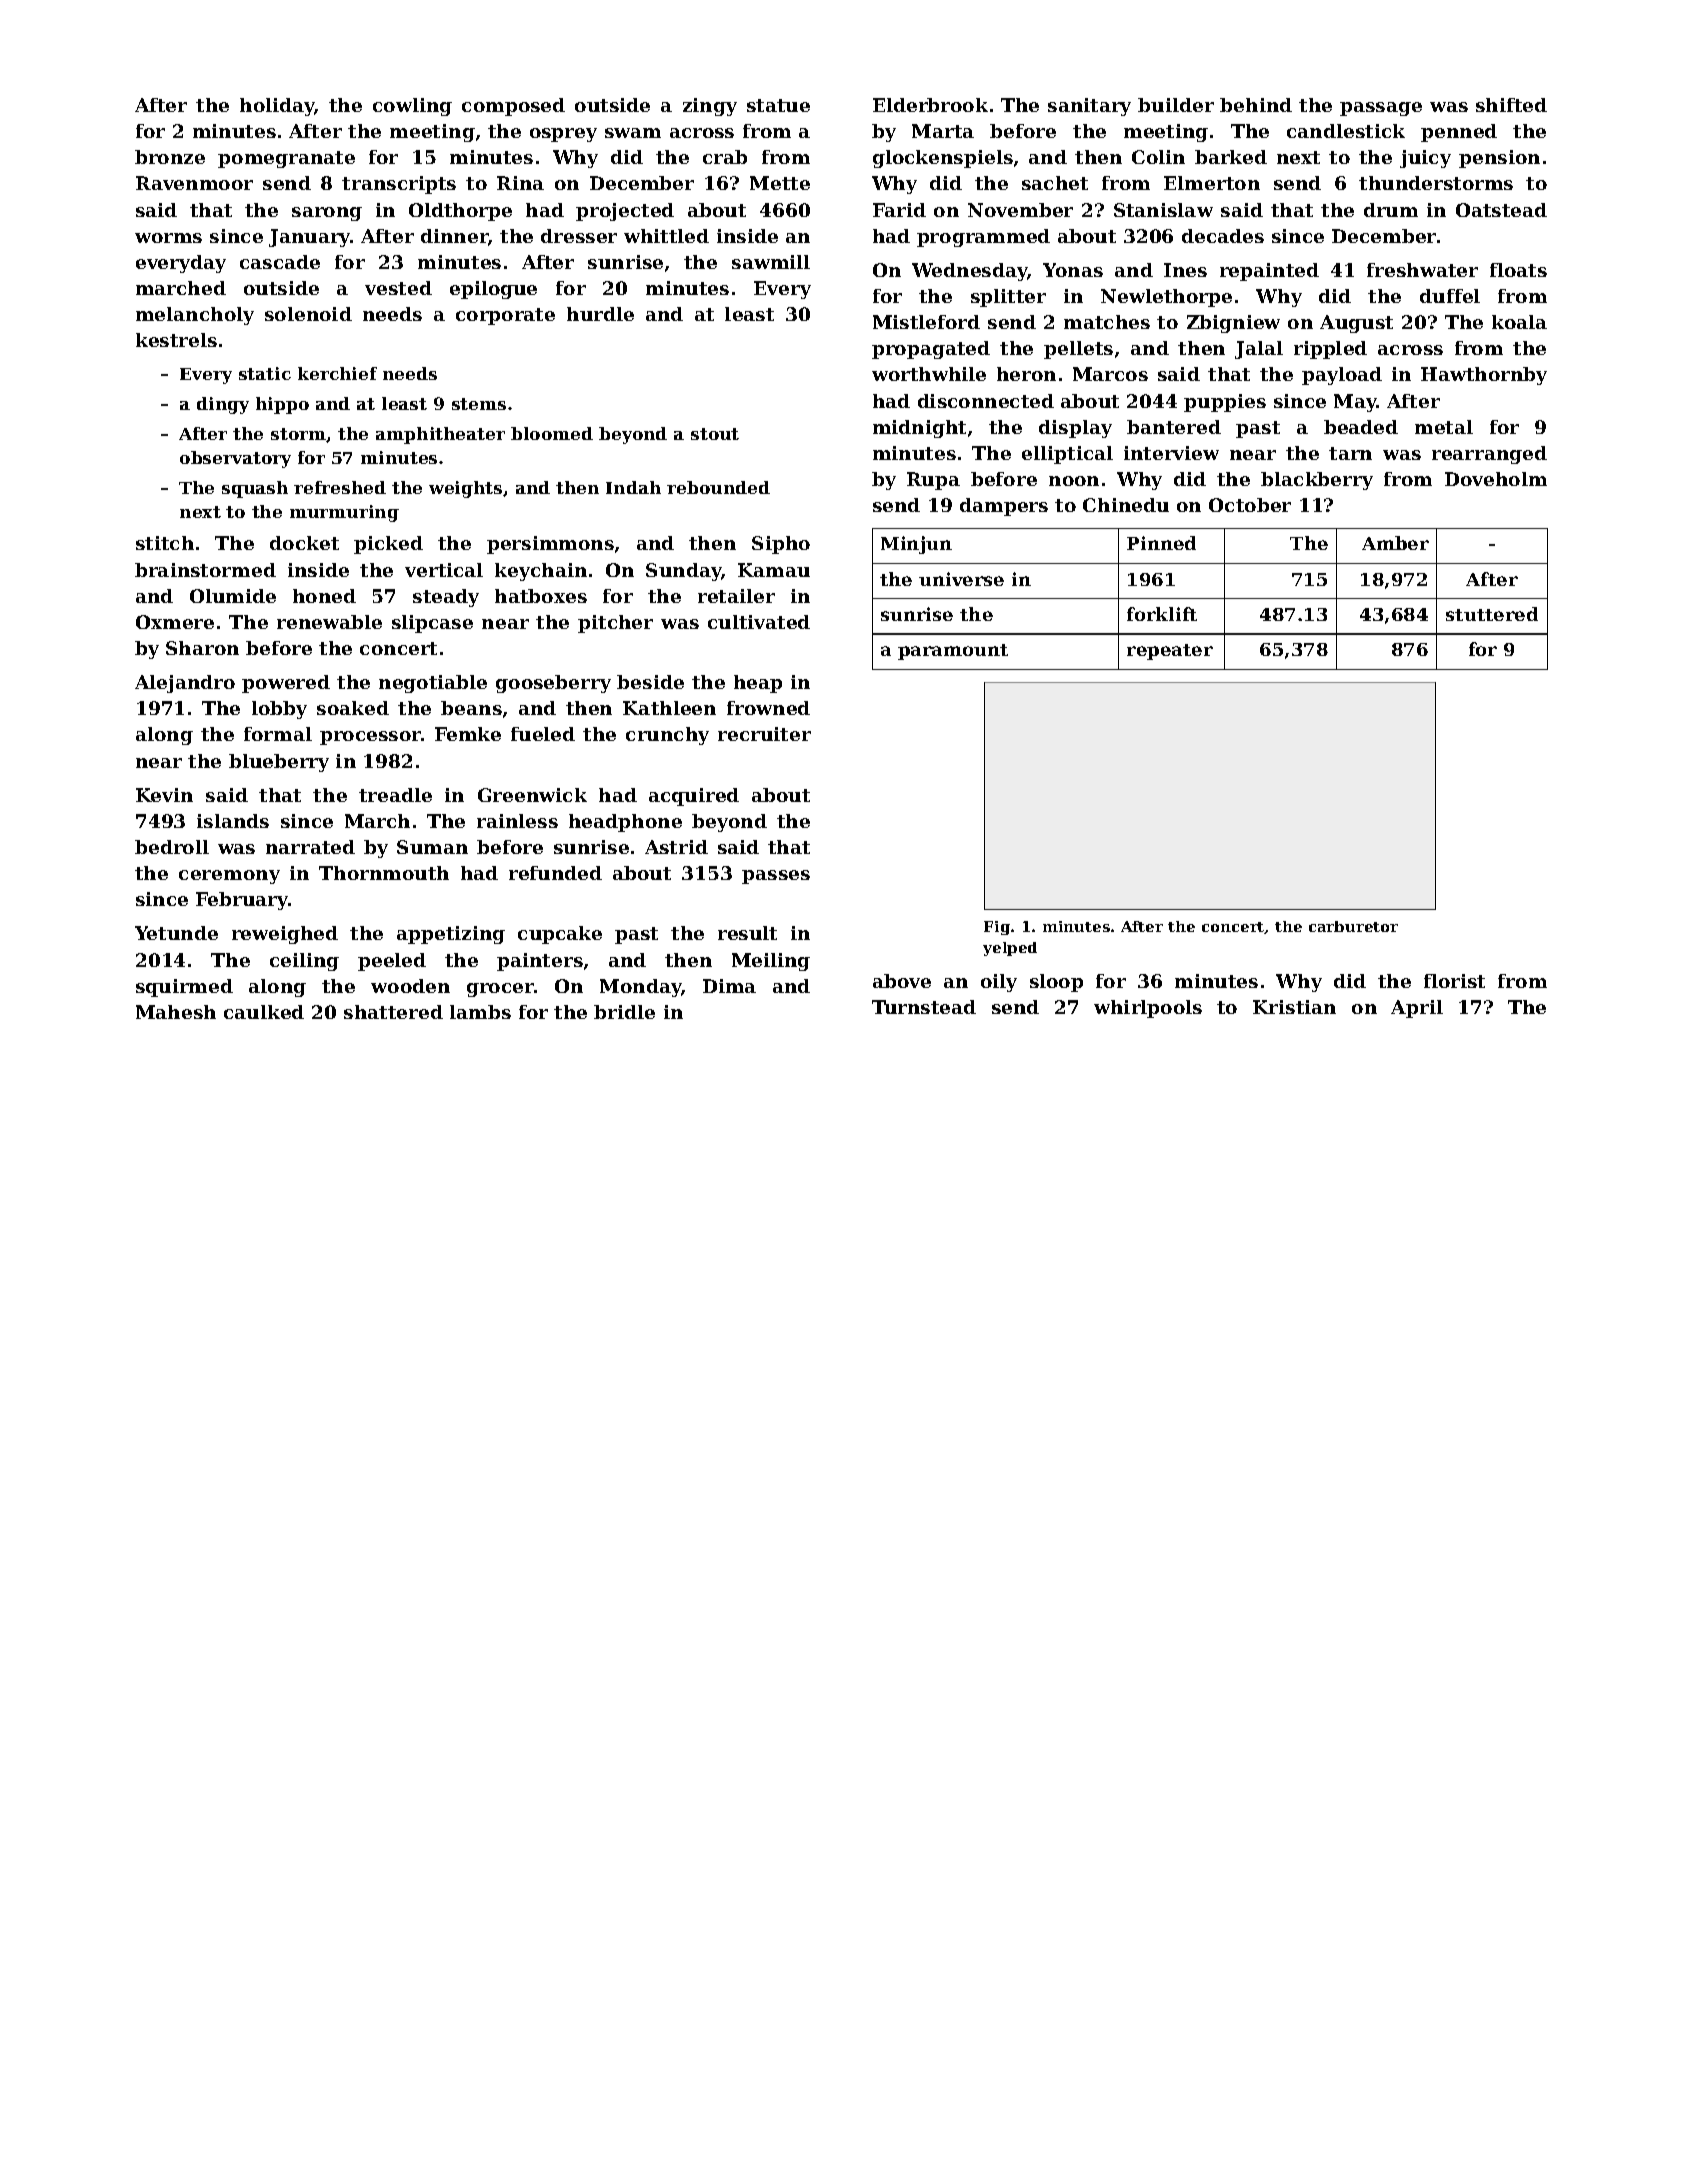 The image size is (1683, 2178). Describe the element at coordinates (778, 105) in the screenshot. I see `statue` at that location.
